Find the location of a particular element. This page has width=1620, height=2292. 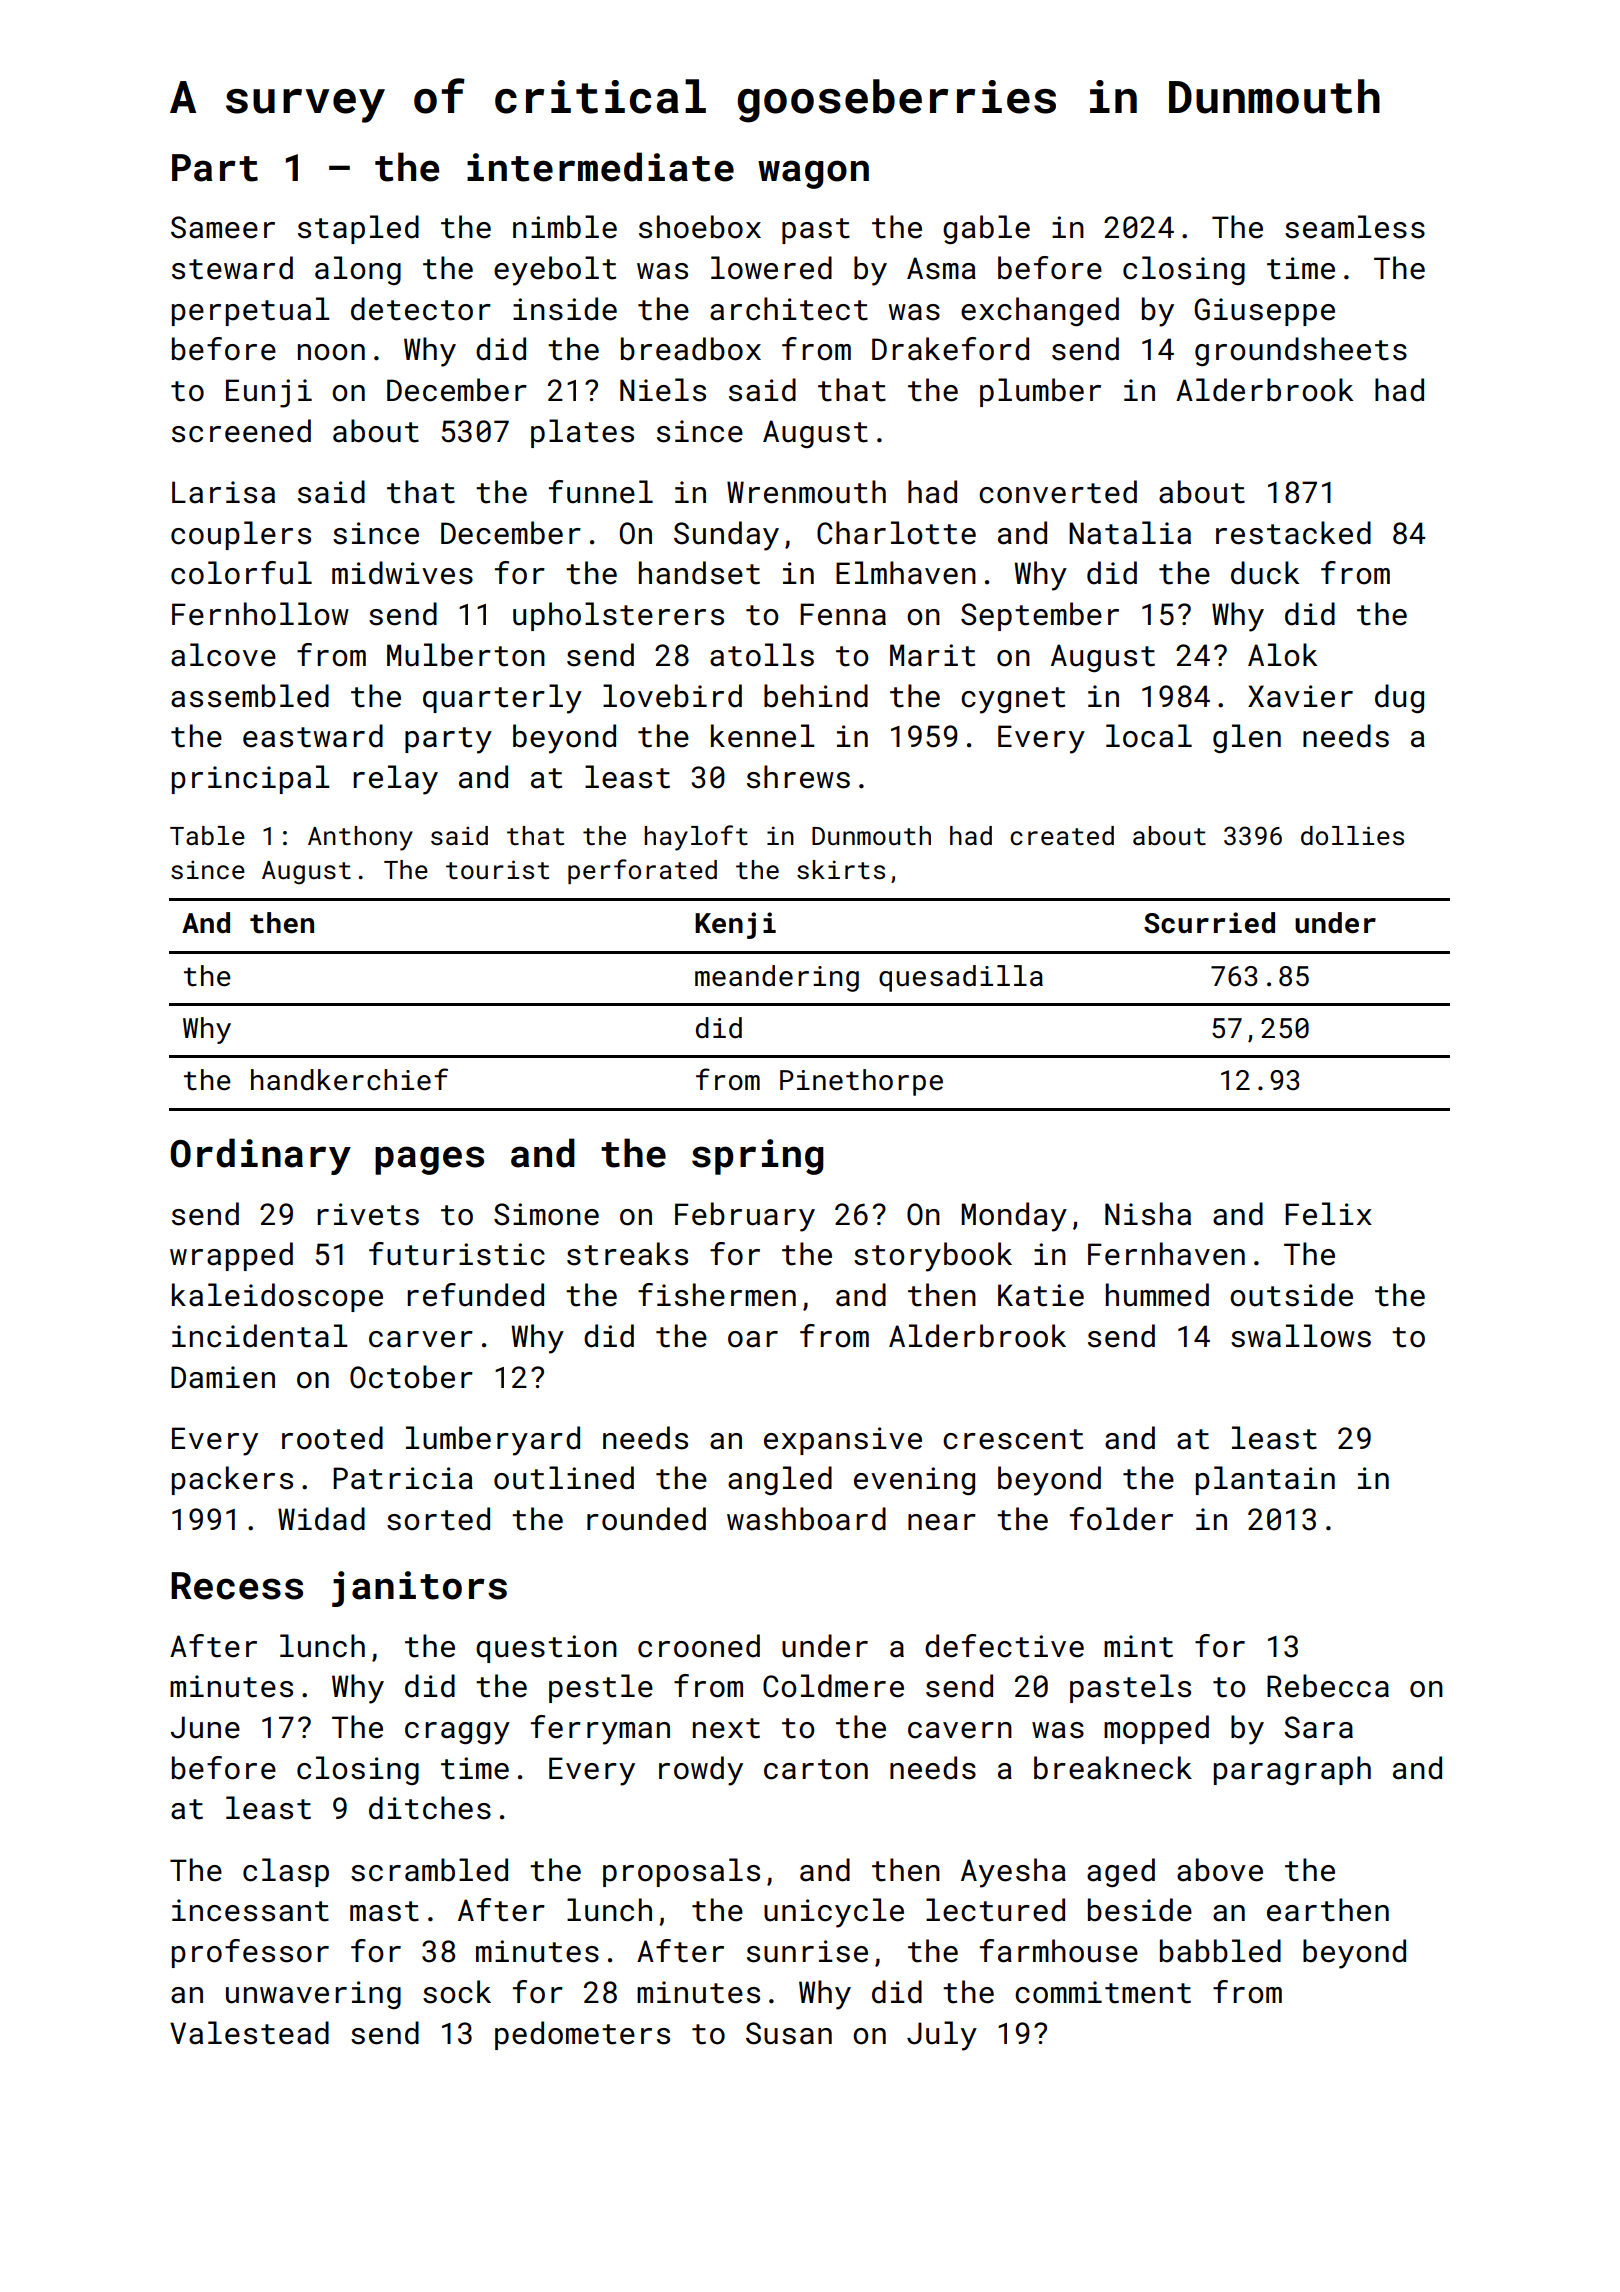

packers is located at coordinates (232, 1480).
